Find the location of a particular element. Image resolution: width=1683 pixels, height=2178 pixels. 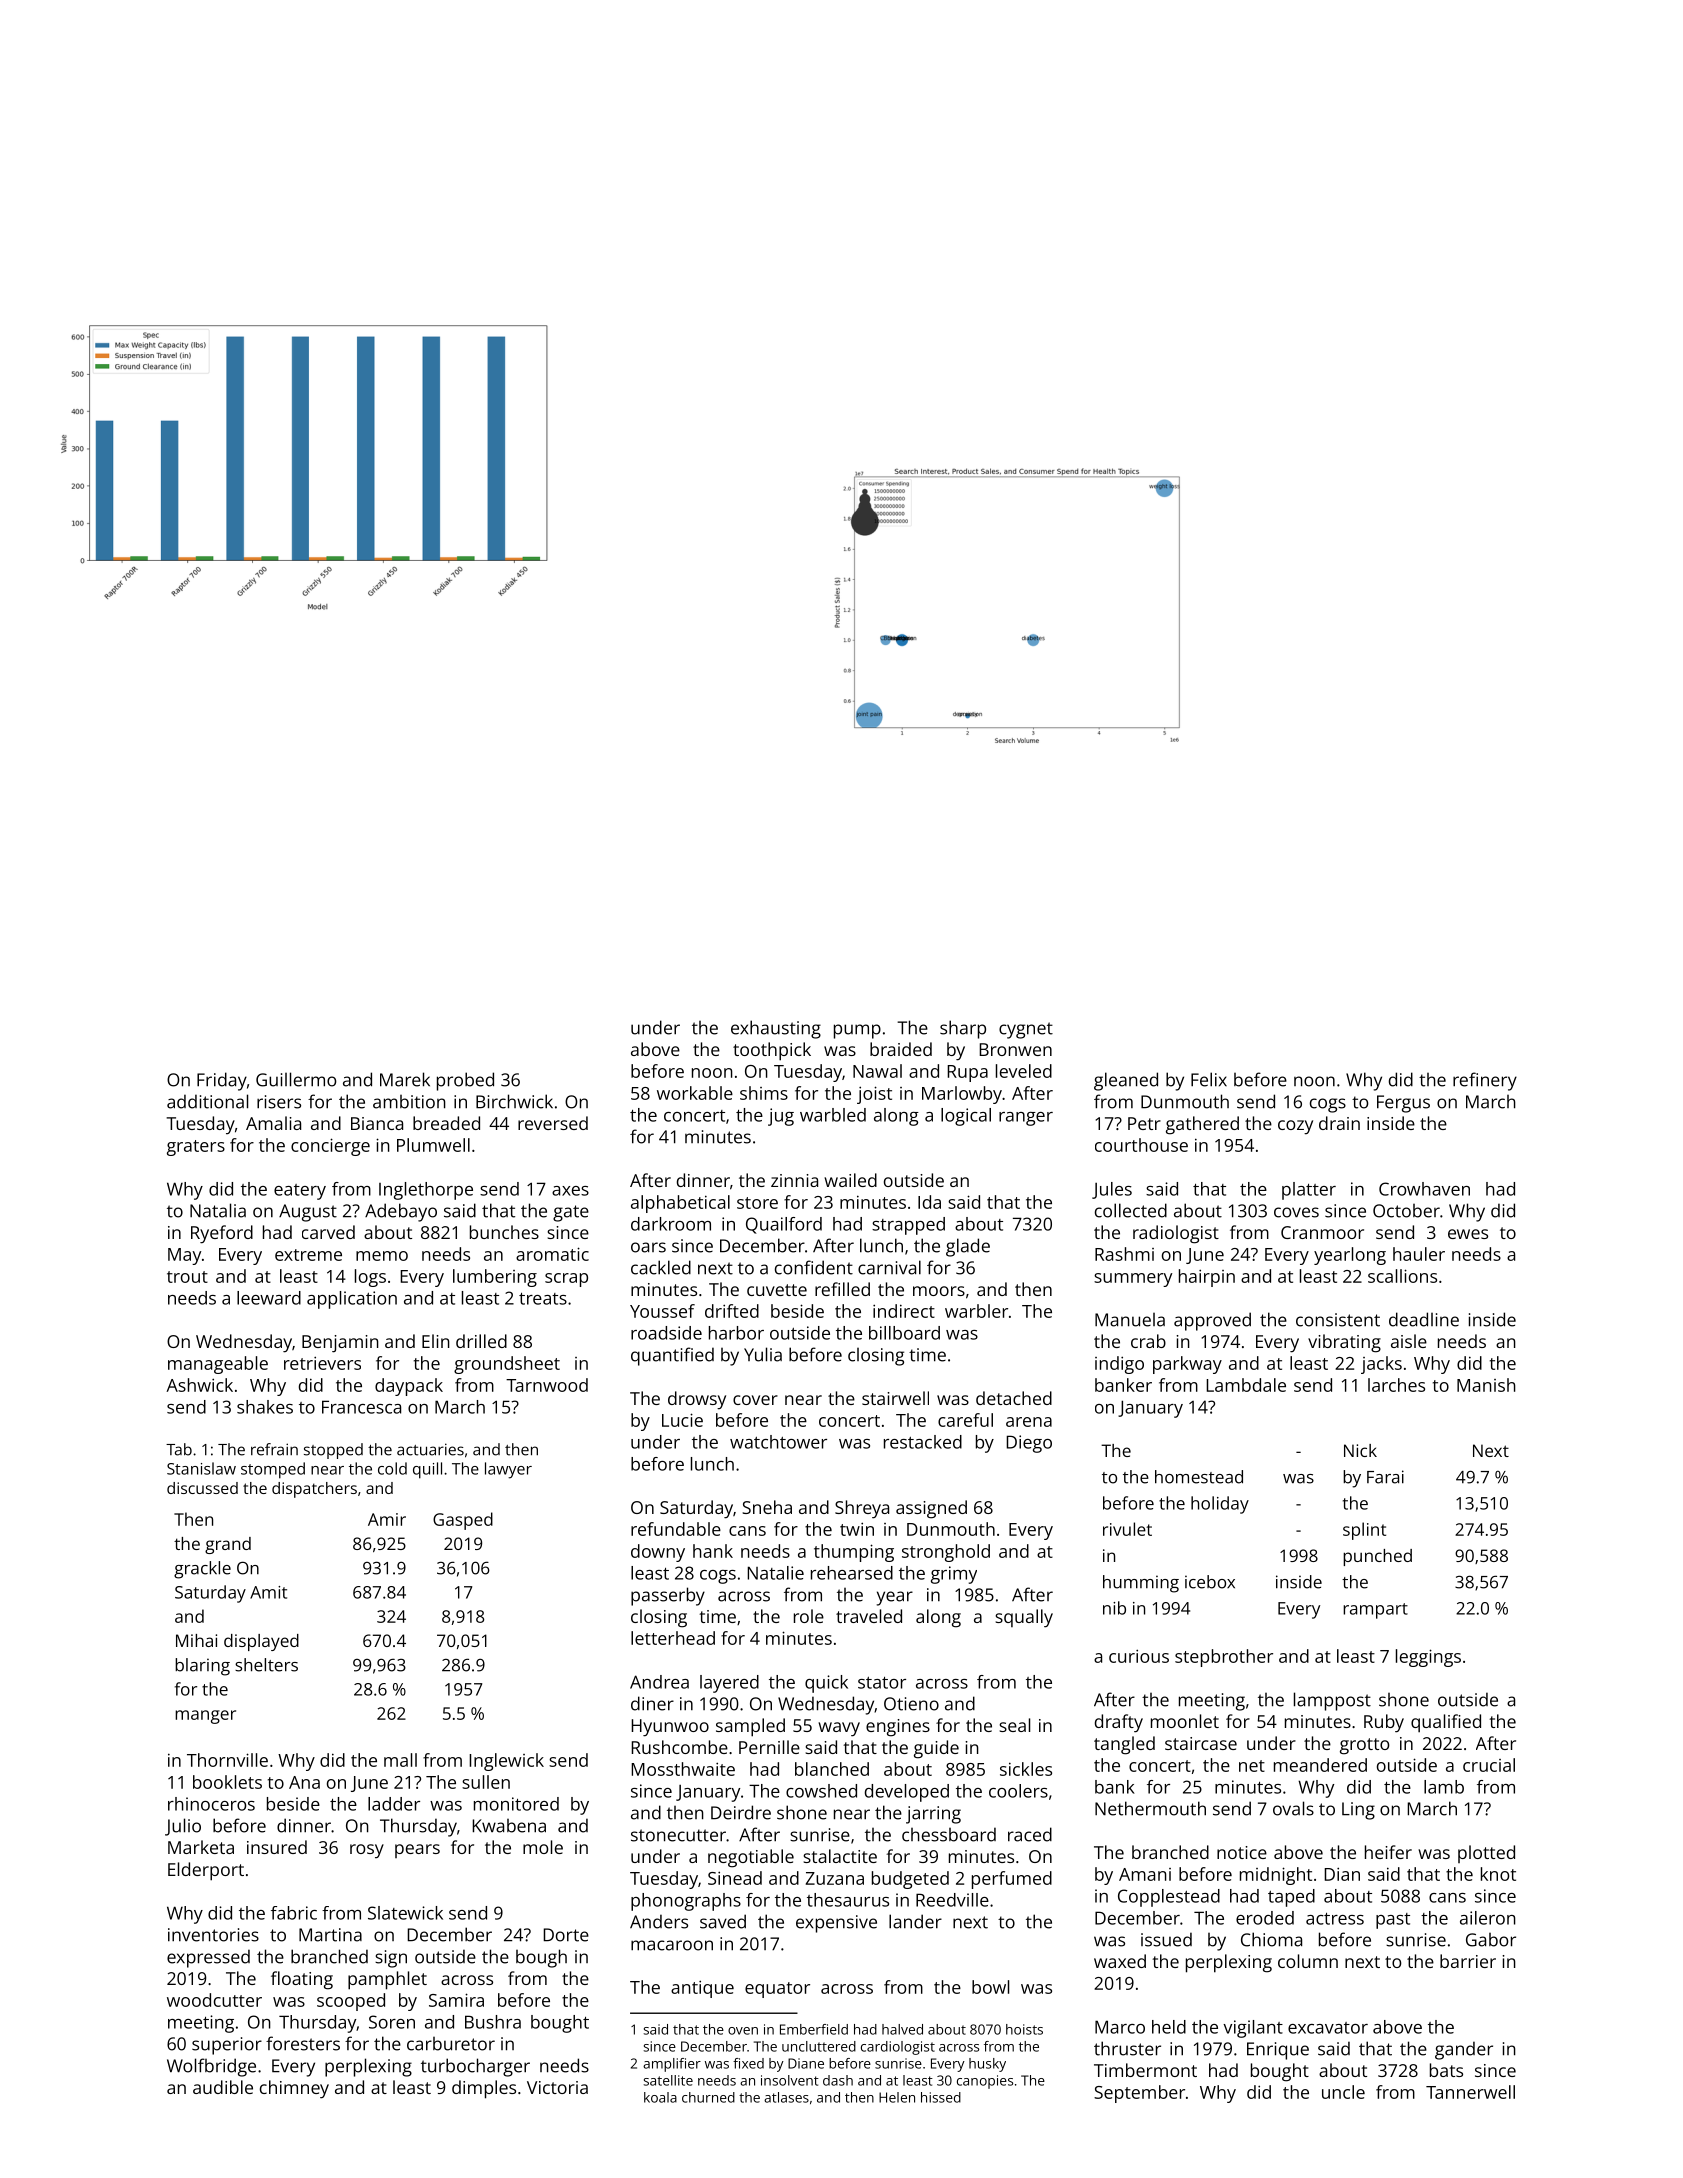

phonographs is located at coordinates (686, 1902).
